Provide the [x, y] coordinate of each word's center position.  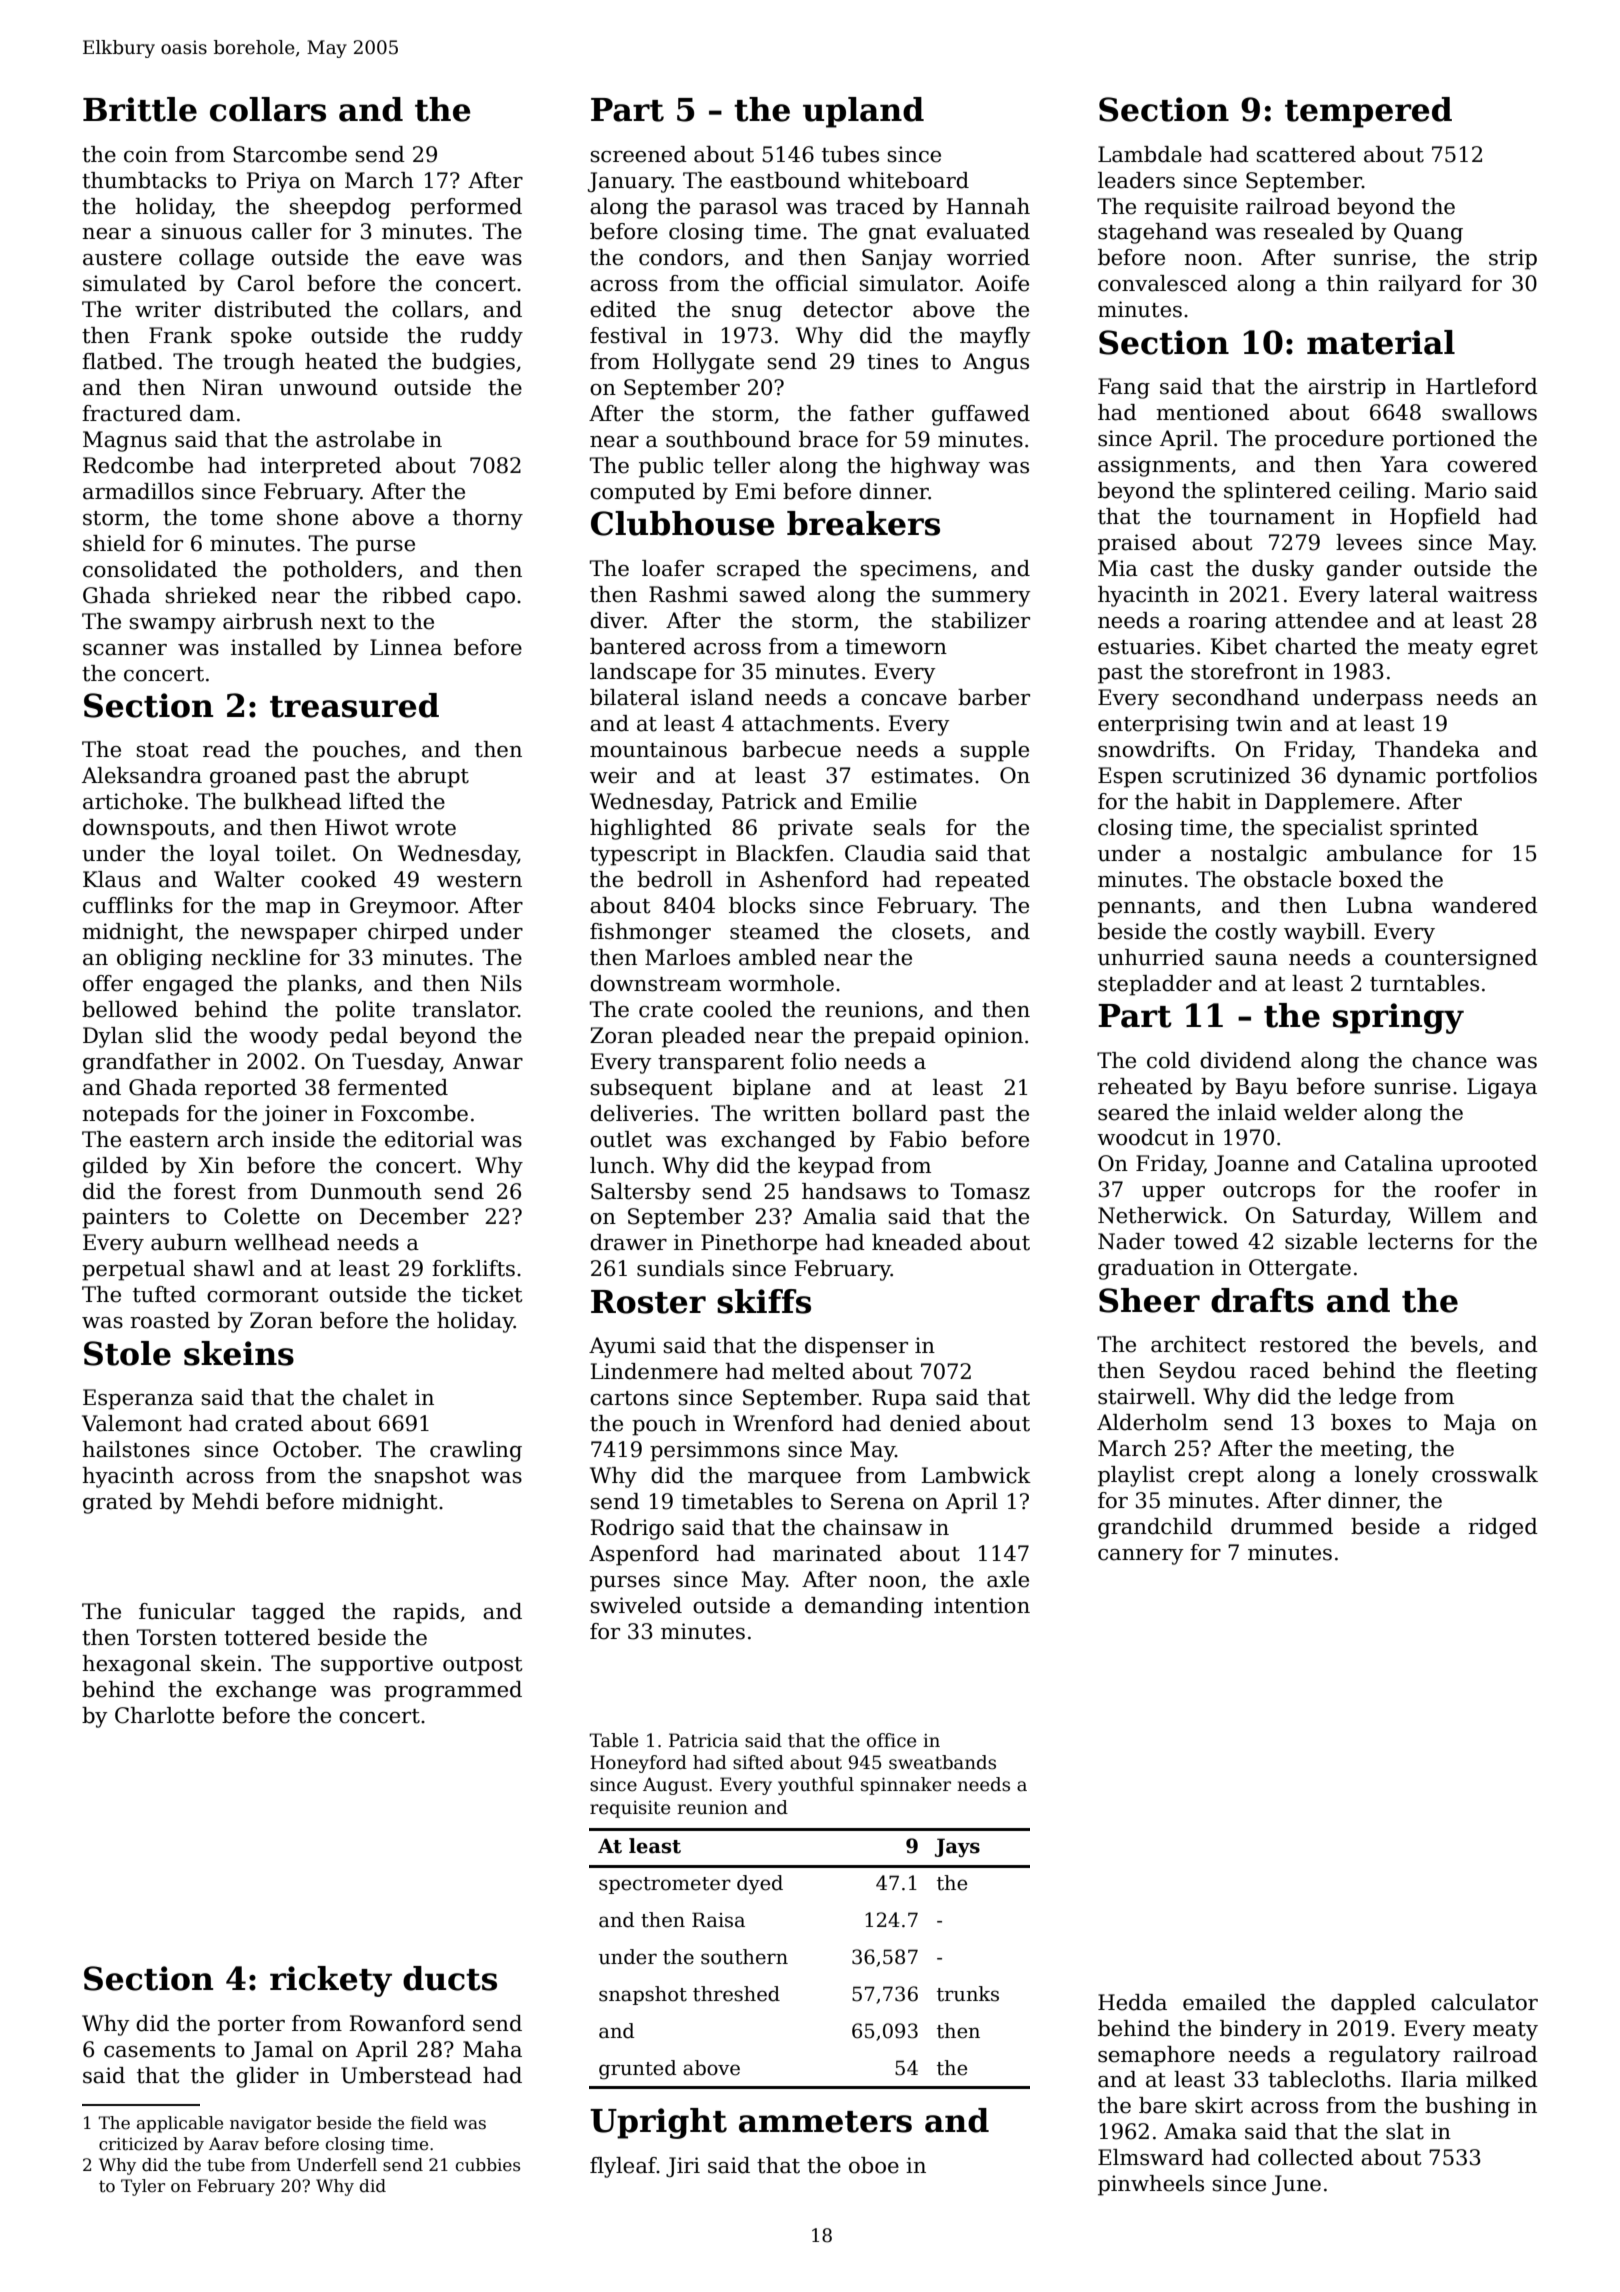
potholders [339, 571]
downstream [655, 983]
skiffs [764, 1301]
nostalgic [1259, 855]
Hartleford [1482, 386]
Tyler [143, 2187]
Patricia [704, 1740]
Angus [996, 363]
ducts [450, 1978]
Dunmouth [366, 1191]
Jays [957, 1847]
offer [108, 983]
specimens [916, 570]
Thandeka [1427, 749]
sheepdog [340, 208]
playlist [1136, 1476]
